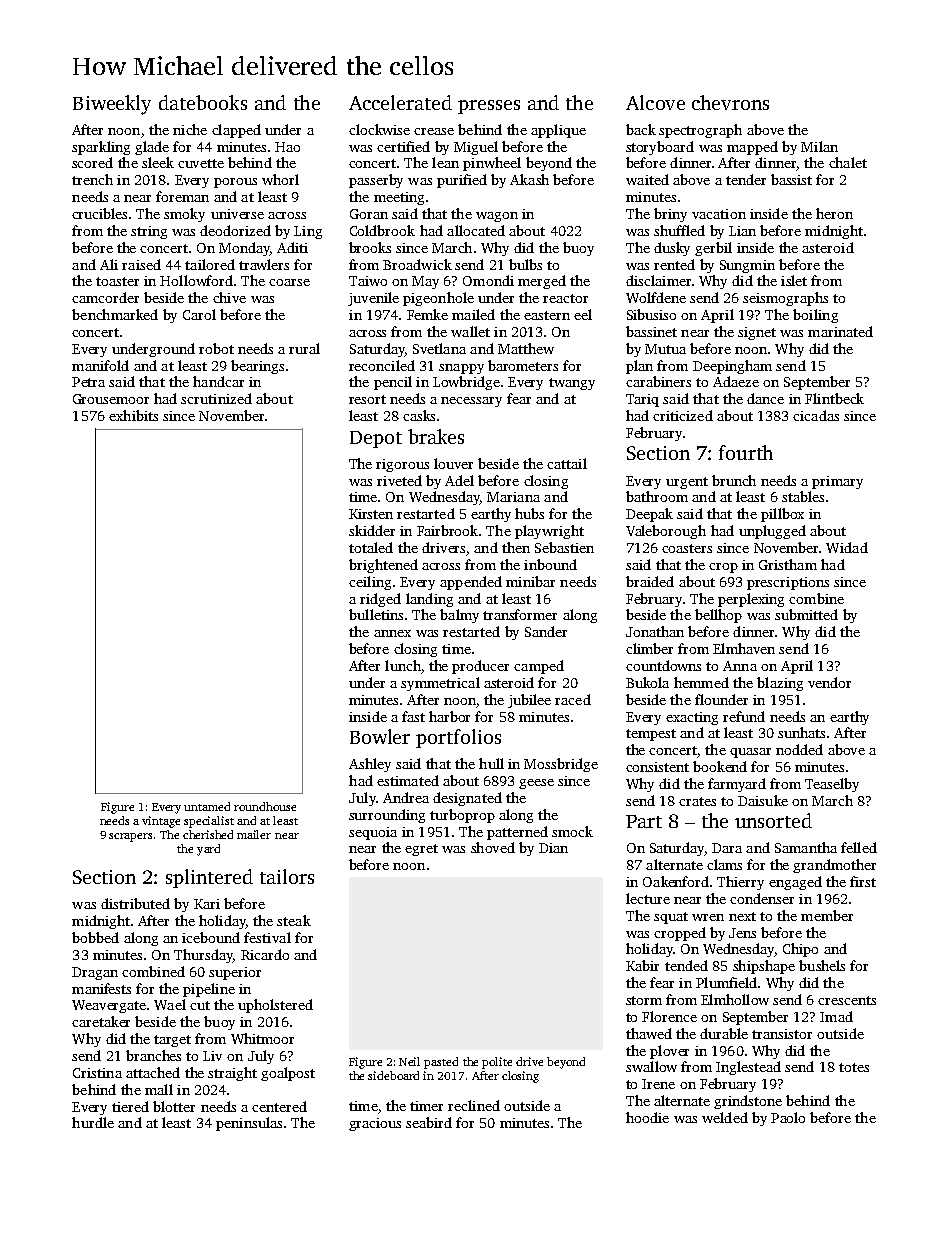 This document has width=952, height=1233. Describe the element at coordinates (837, 482) in the document. I see `primary` at that location.
